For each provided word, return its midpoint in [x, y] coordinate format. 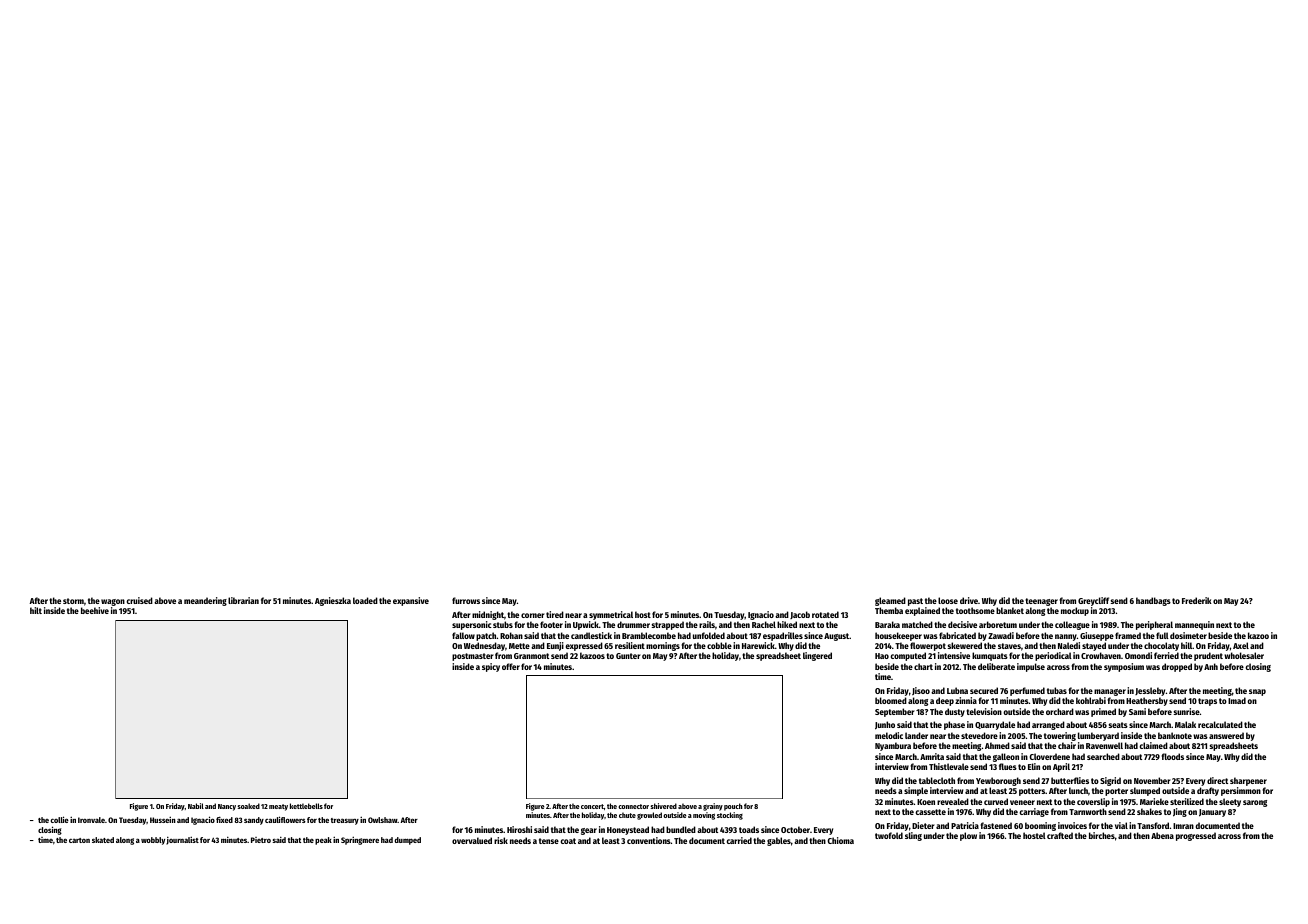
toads [749, 829]
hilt [36, 610]
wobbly [153, 841]
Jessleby [1150, 691]
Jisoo [921, 691]
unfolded [709, 635]
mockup [1075, 611]
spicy [491, 667]
